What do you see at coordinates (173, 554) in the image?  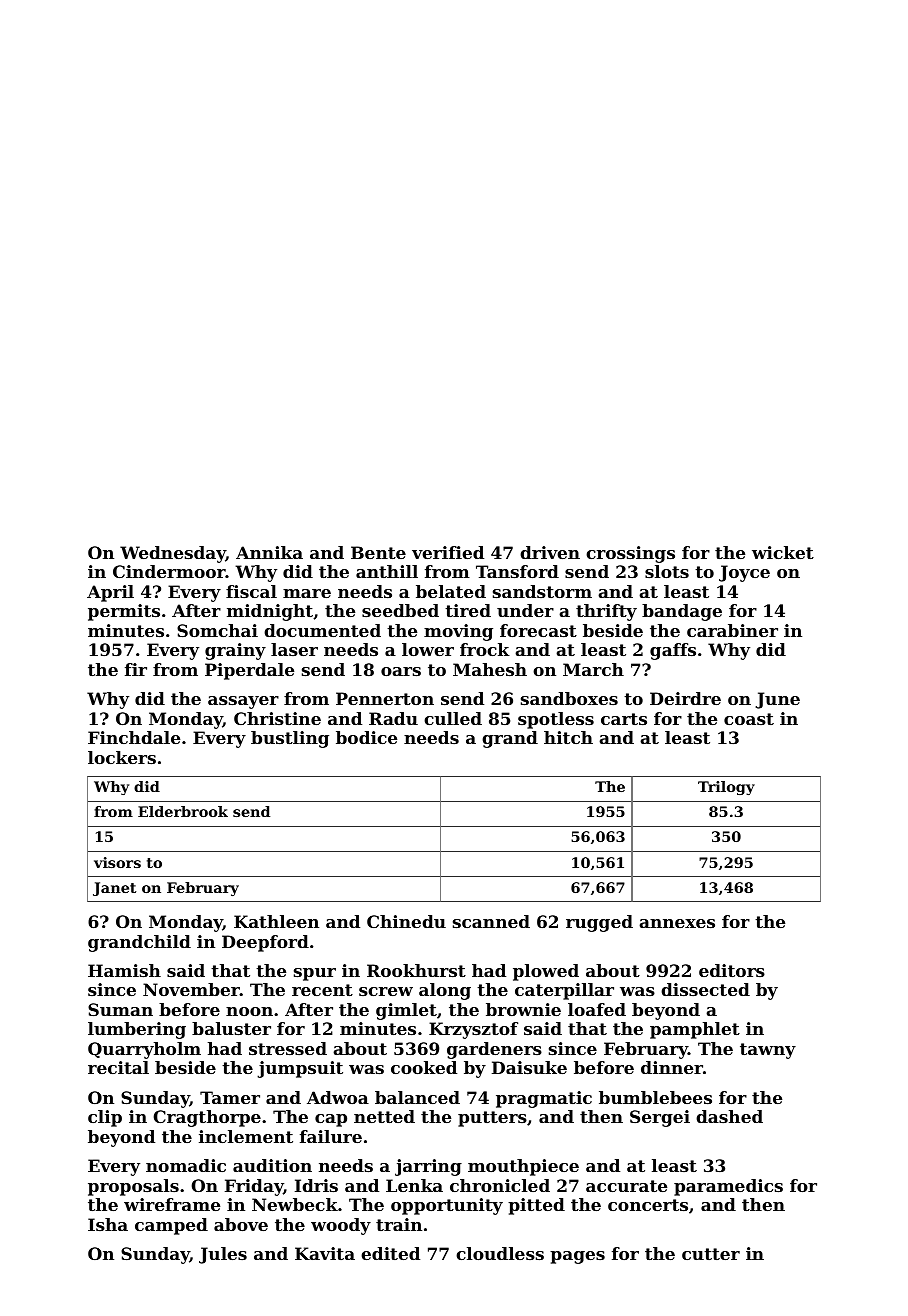 I see `Wednesday` at bounding box center [173, 554].
